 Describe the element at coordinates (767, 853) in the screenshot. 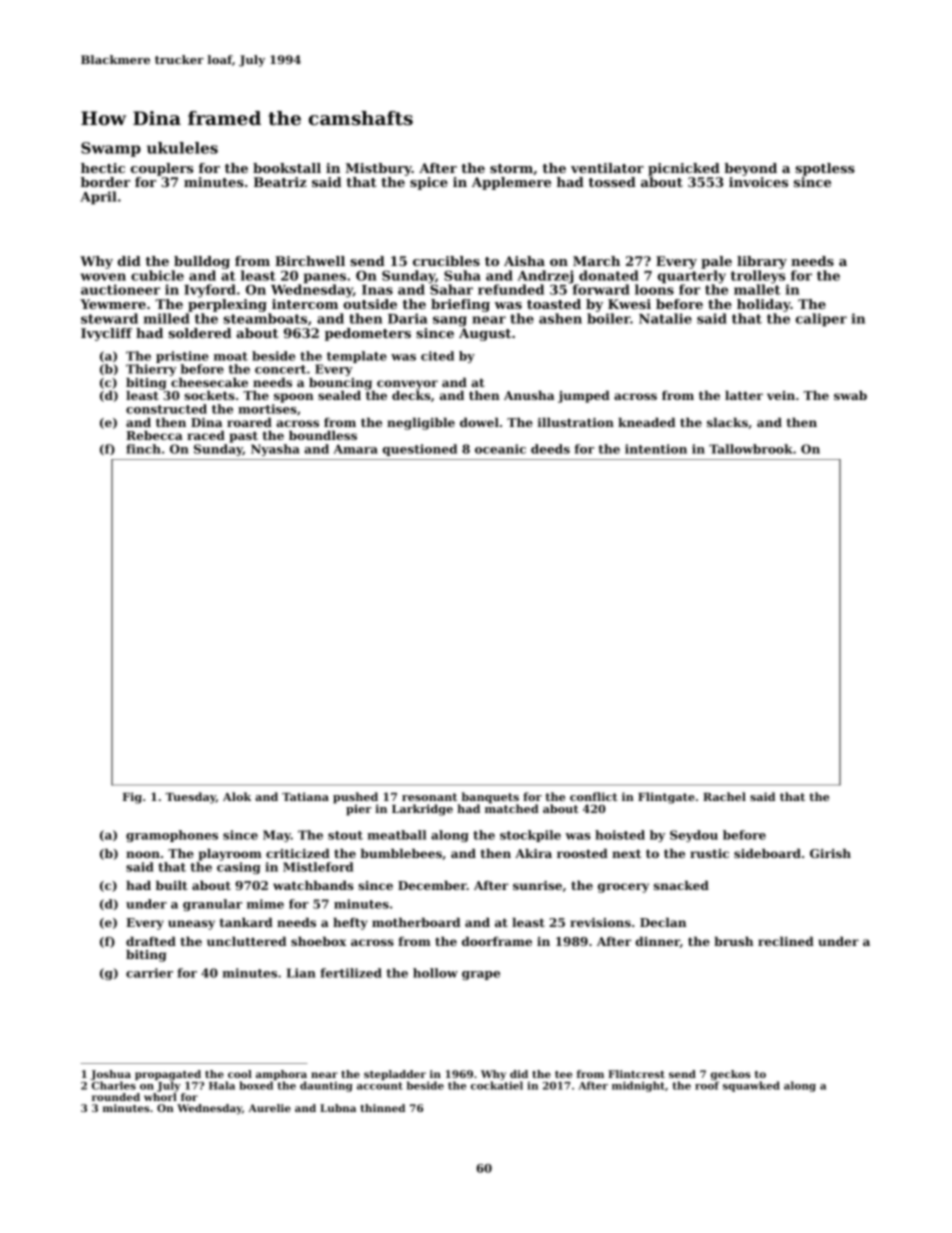

I see `sideboard` at that location.
